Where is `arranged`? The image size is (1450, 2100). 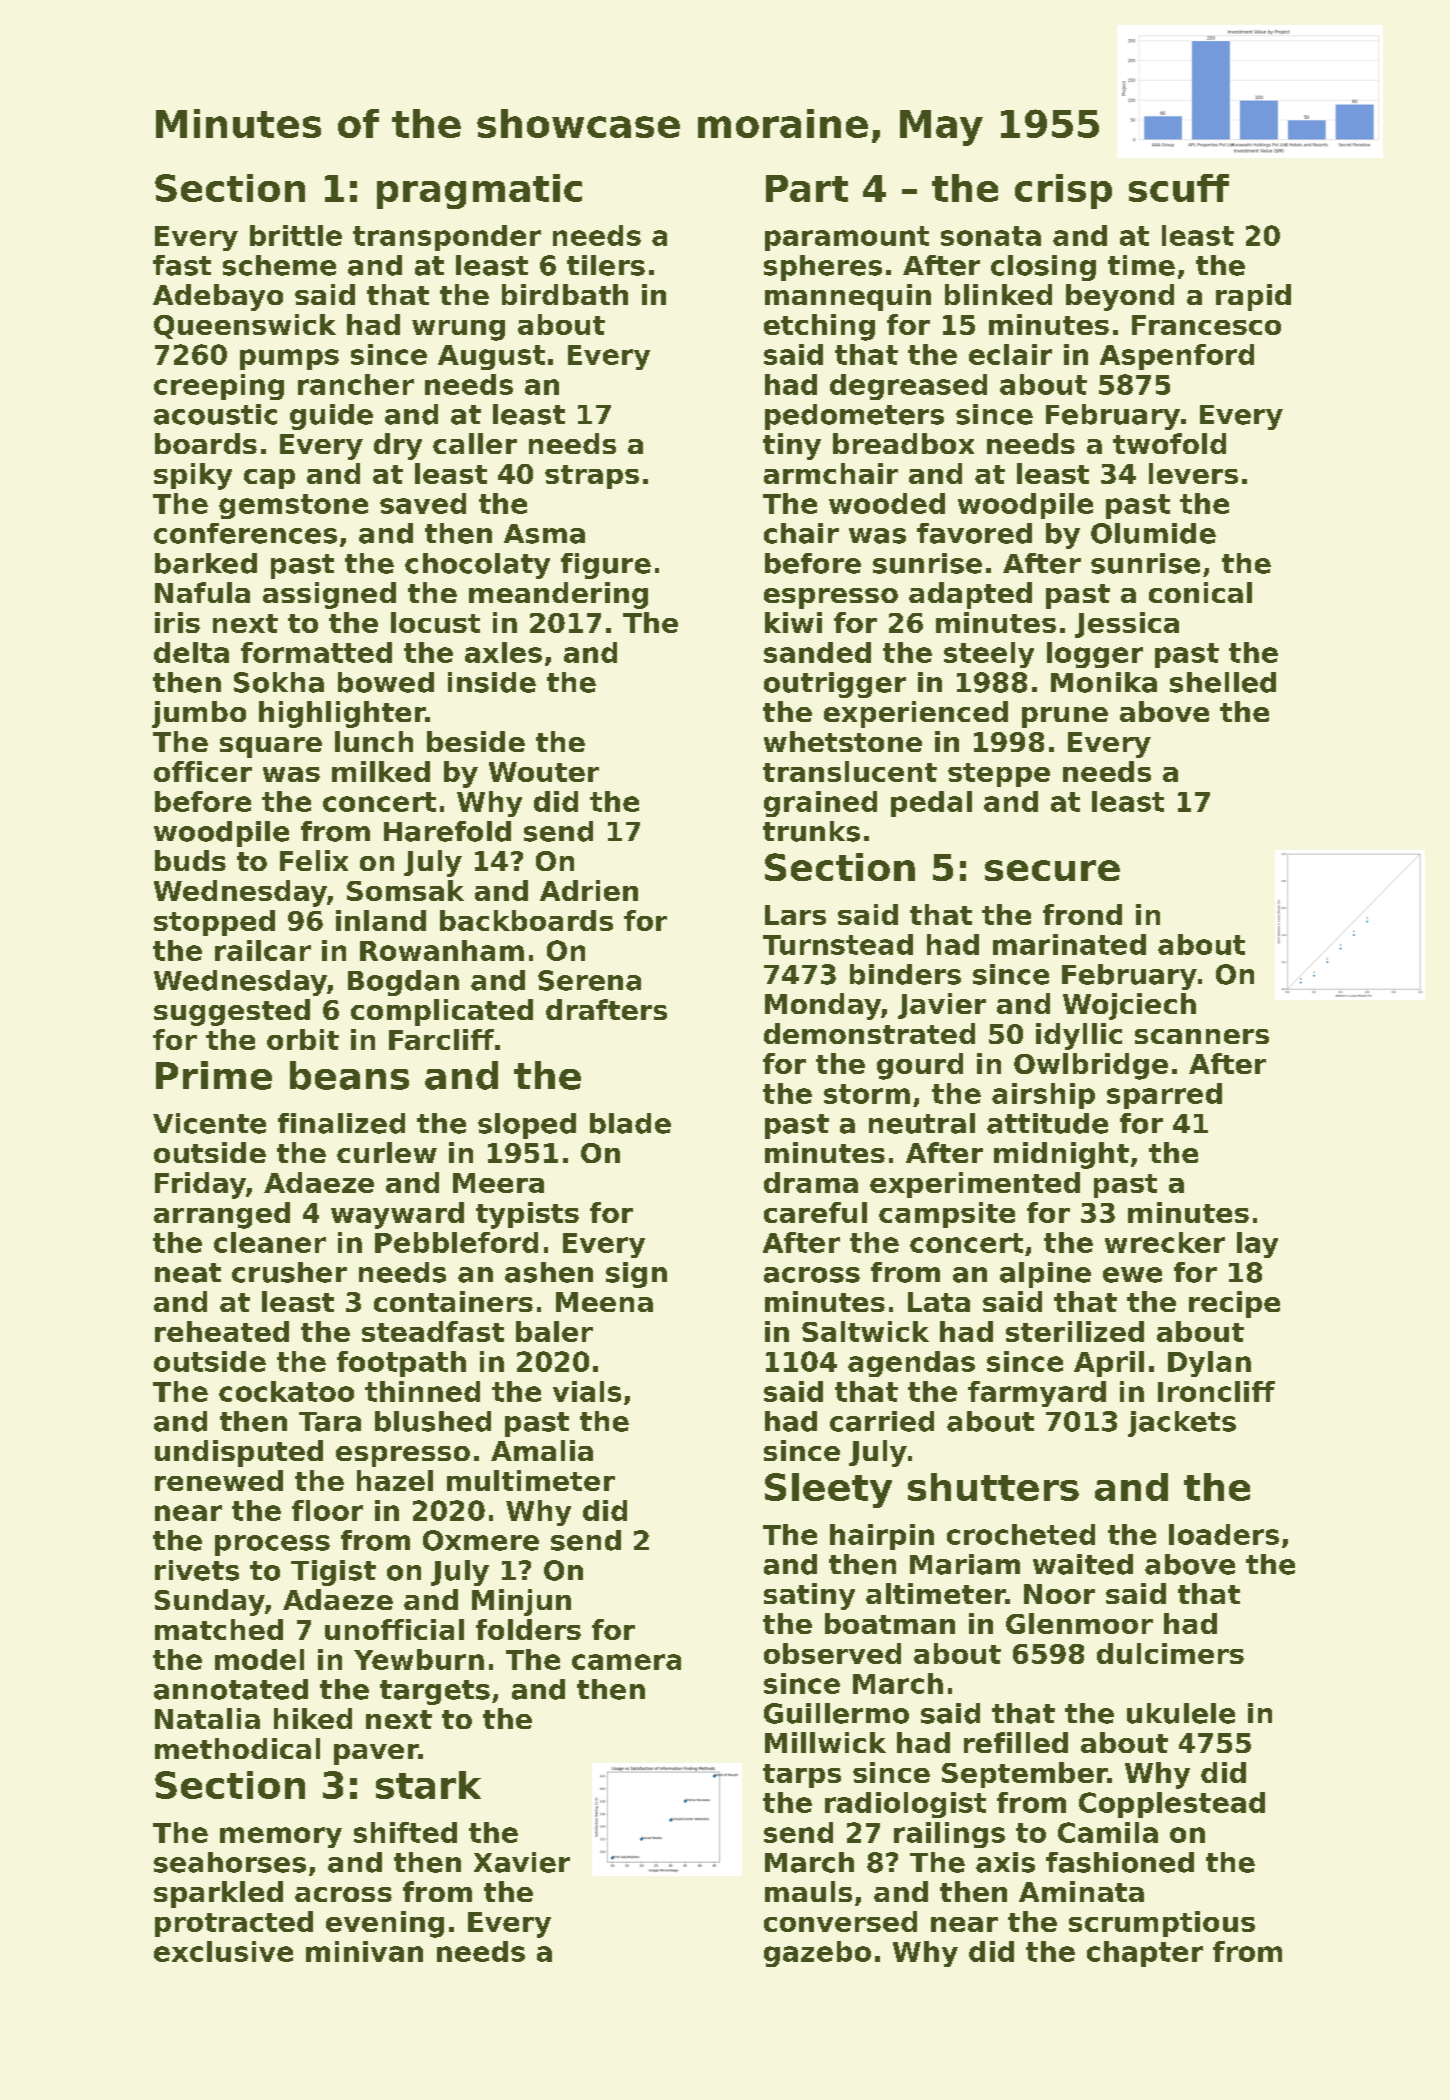 arranged is located at coordinates (222, 1215).
